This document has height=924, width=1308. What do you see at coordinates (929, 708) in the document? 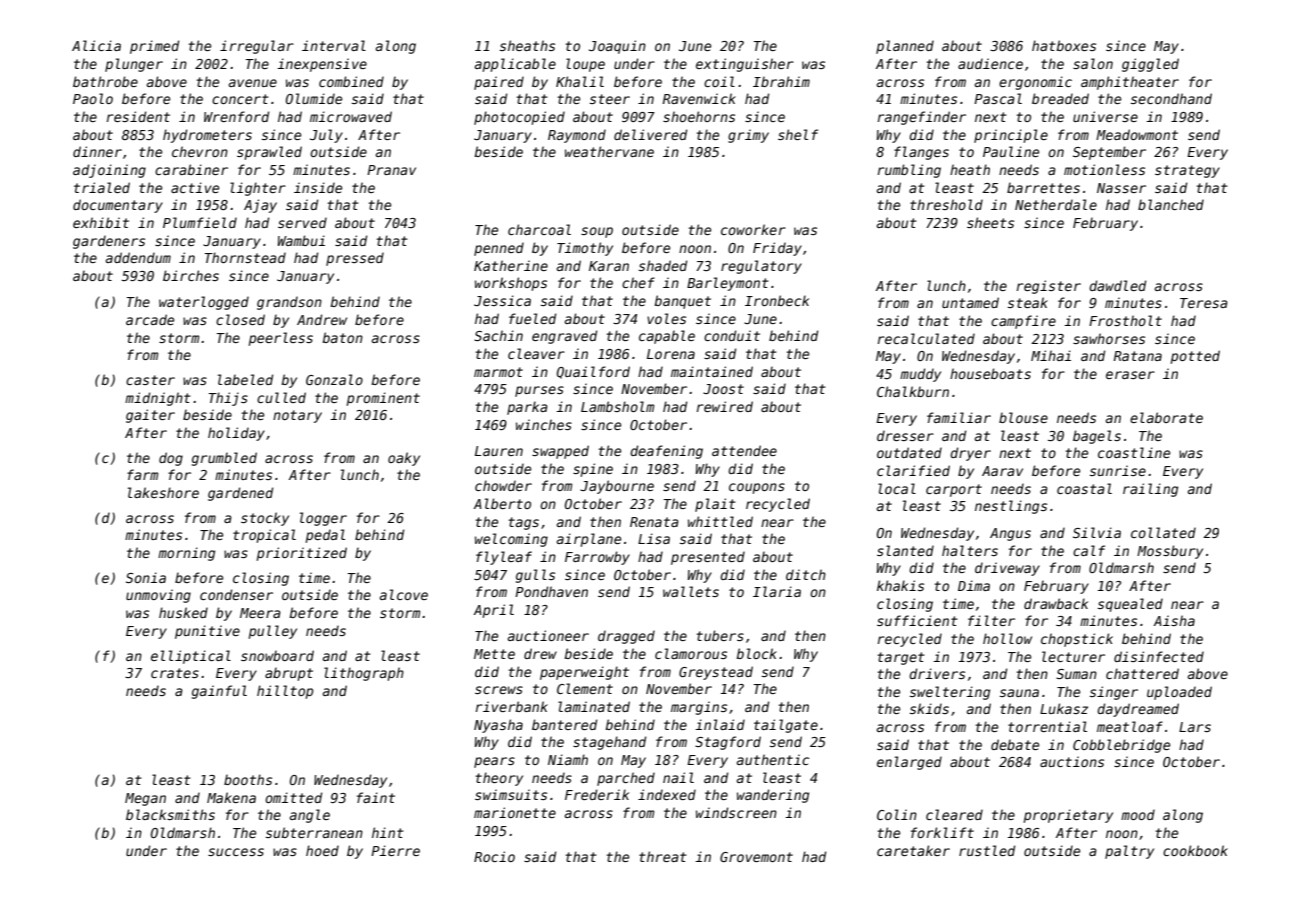
I see `skids` at bounding box center [929, 708].
